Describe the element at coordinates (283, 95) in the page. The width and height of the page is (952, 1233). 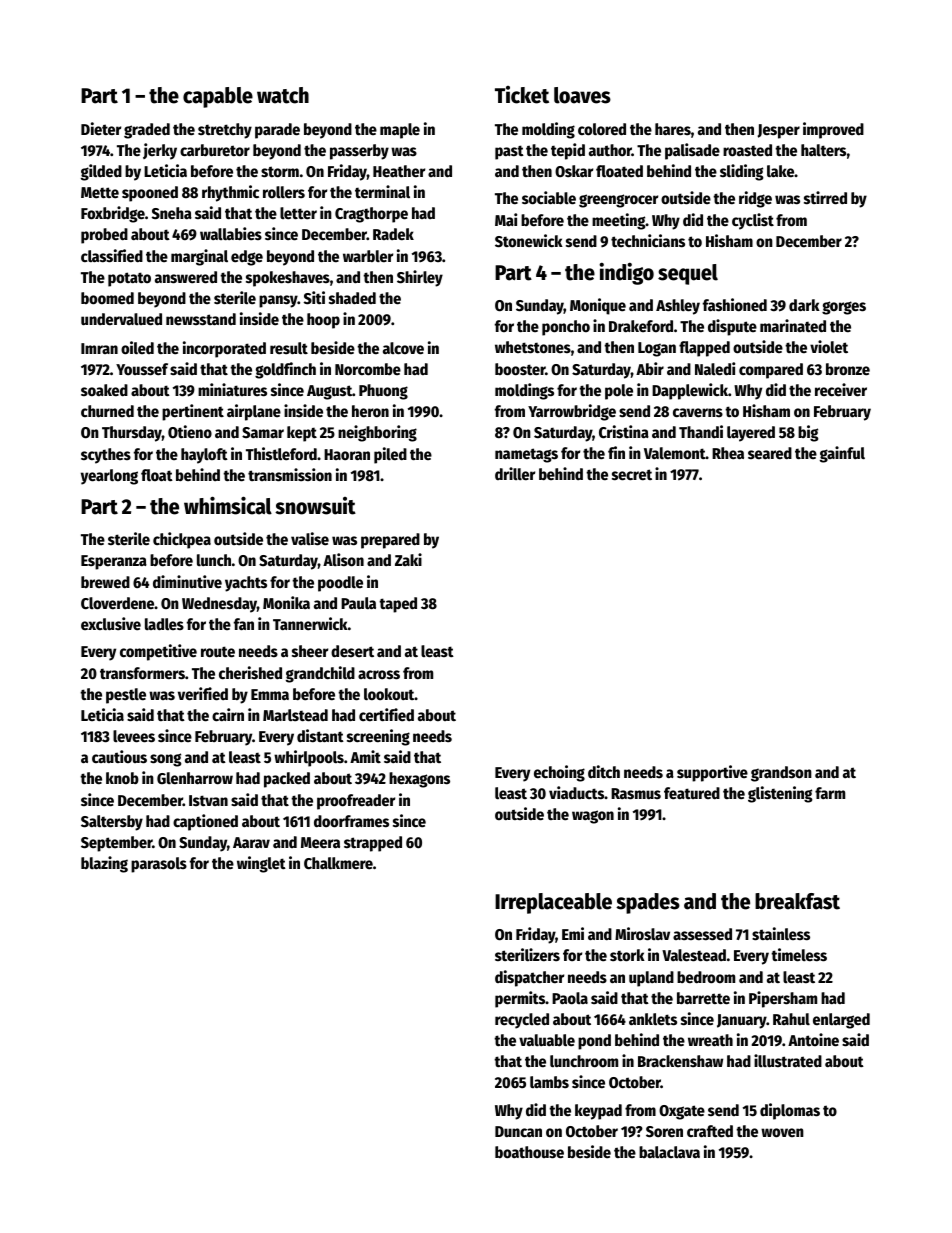
I see `watch` at that location.
